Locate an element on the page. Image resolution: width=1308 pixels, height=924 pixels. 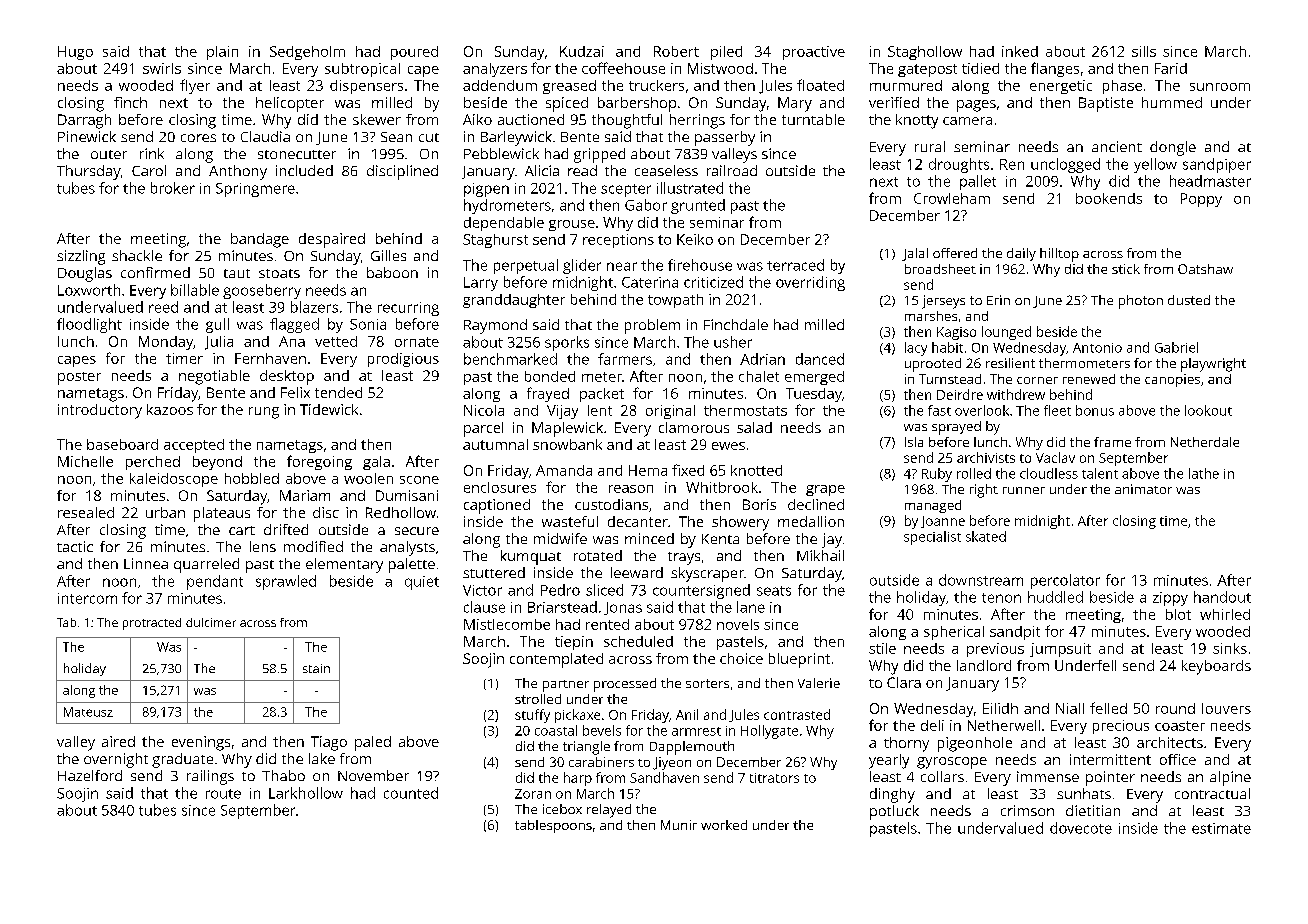
dovecote is located at coordinates (1081, 828).
